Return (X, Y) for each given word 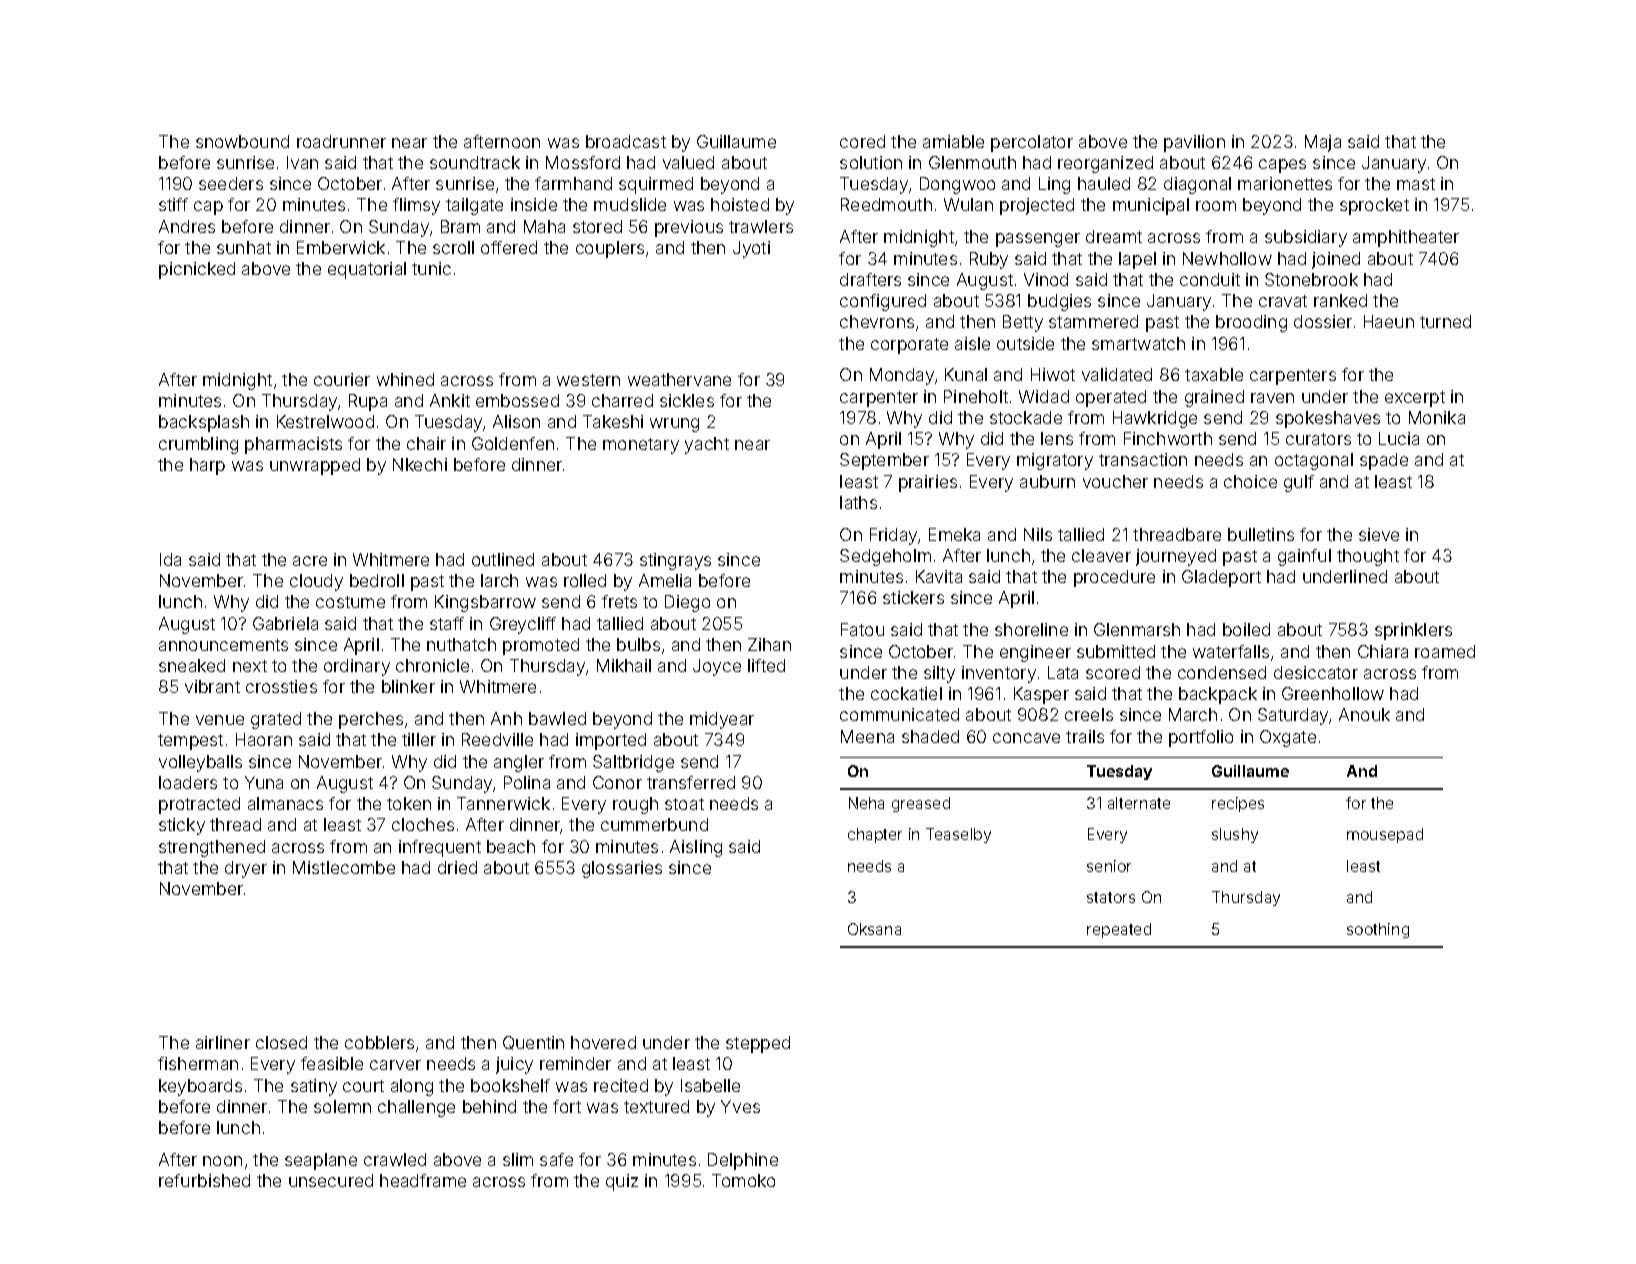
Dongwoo (957, 185)
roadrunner (341, 141)
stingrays (675, 561)
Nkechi (420, 464)
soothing (1378, 930)
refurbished (204, 1180)
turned (1445, 321)
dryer (246, 869)
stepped (758, 1044)
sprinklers (1413, 631)
